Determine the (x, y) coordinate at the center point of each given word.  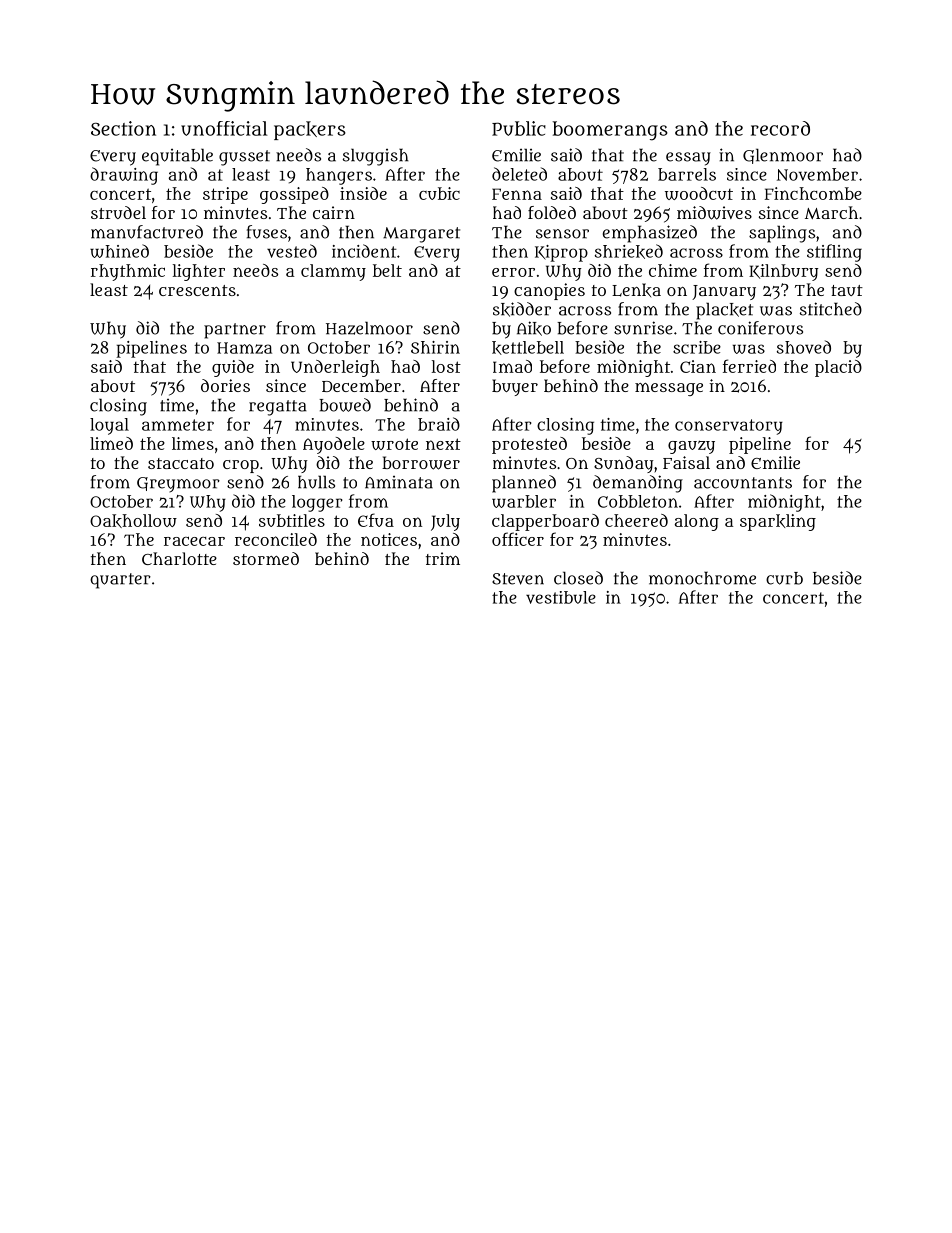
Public (519, 128)
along (697, 522)
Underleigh (335, 368)
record (780, 128)
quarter (120, 581)
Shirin (435, 347)
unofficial (224, 128)
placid (838, 368)
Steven (518, 579)
